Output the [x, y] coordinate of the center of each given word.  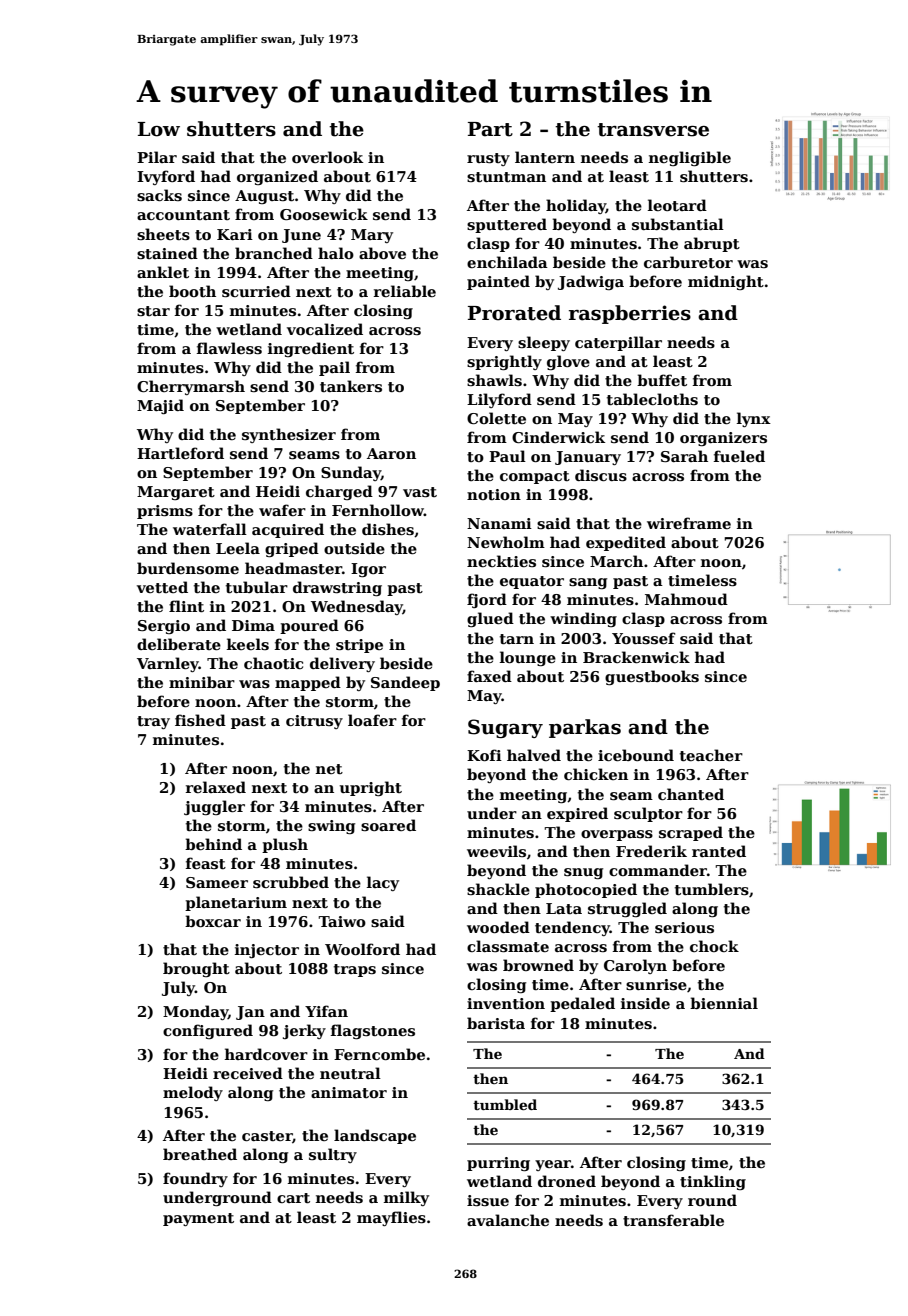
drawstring [337, 588]
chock [714, 946]
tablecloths [652, 399]
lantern [545, 157]
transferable [673, 1220]
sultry [333, 1155]
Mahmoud [686, 599]
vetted [162, 587]
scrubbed [291, 882]
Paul [507, 456]
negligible [690, 158]
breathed [200, 1154]
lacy [383, 883]
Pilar [157, 157]
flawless [229, 348]
